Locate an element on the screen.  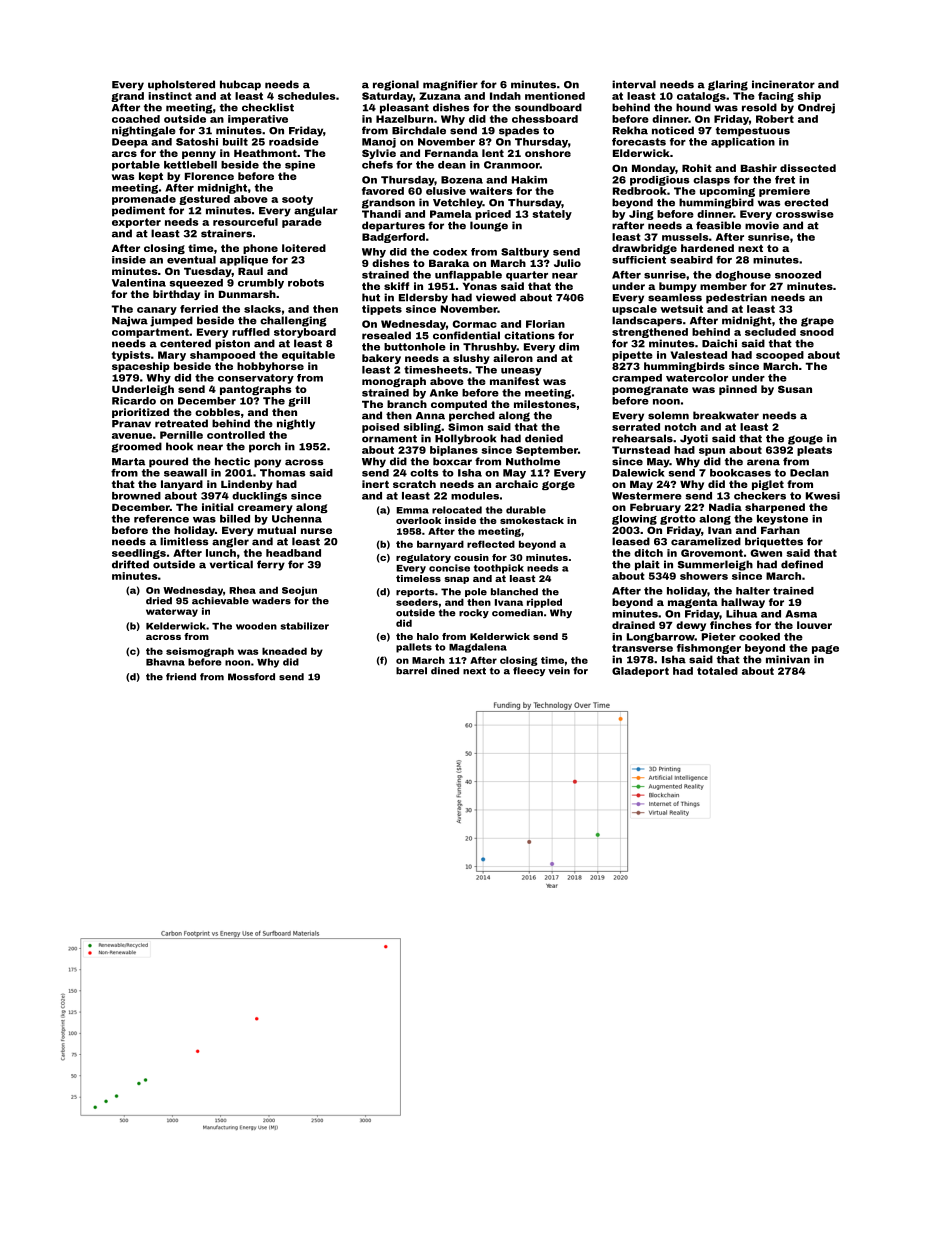
stabilizer is located at coordinates (304, 626).
